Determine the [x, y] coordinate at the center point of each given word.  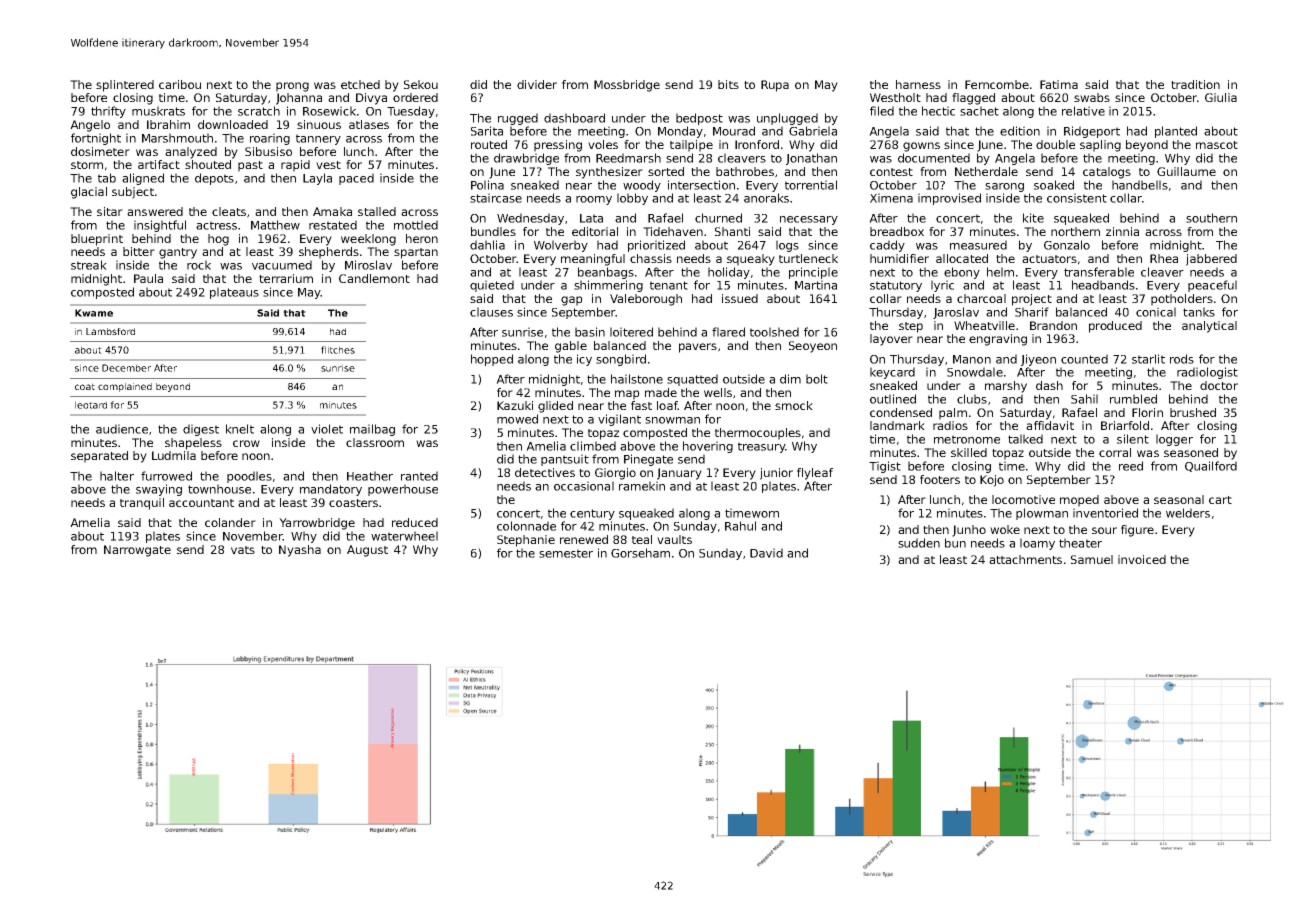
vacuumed [282, 265]
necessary [809, 220]
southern [1211, 218]
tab [107, 178]
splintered [125, 86]
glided [555, 407]
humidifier [899, 258]
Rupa [775, 86]
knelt [240, 429]
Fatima [1059, 84]
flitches [338, 350]
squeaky [751, 260]
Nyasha [300, 551]
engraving [998, 340]
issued [740, 298]
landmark [897, 425]
